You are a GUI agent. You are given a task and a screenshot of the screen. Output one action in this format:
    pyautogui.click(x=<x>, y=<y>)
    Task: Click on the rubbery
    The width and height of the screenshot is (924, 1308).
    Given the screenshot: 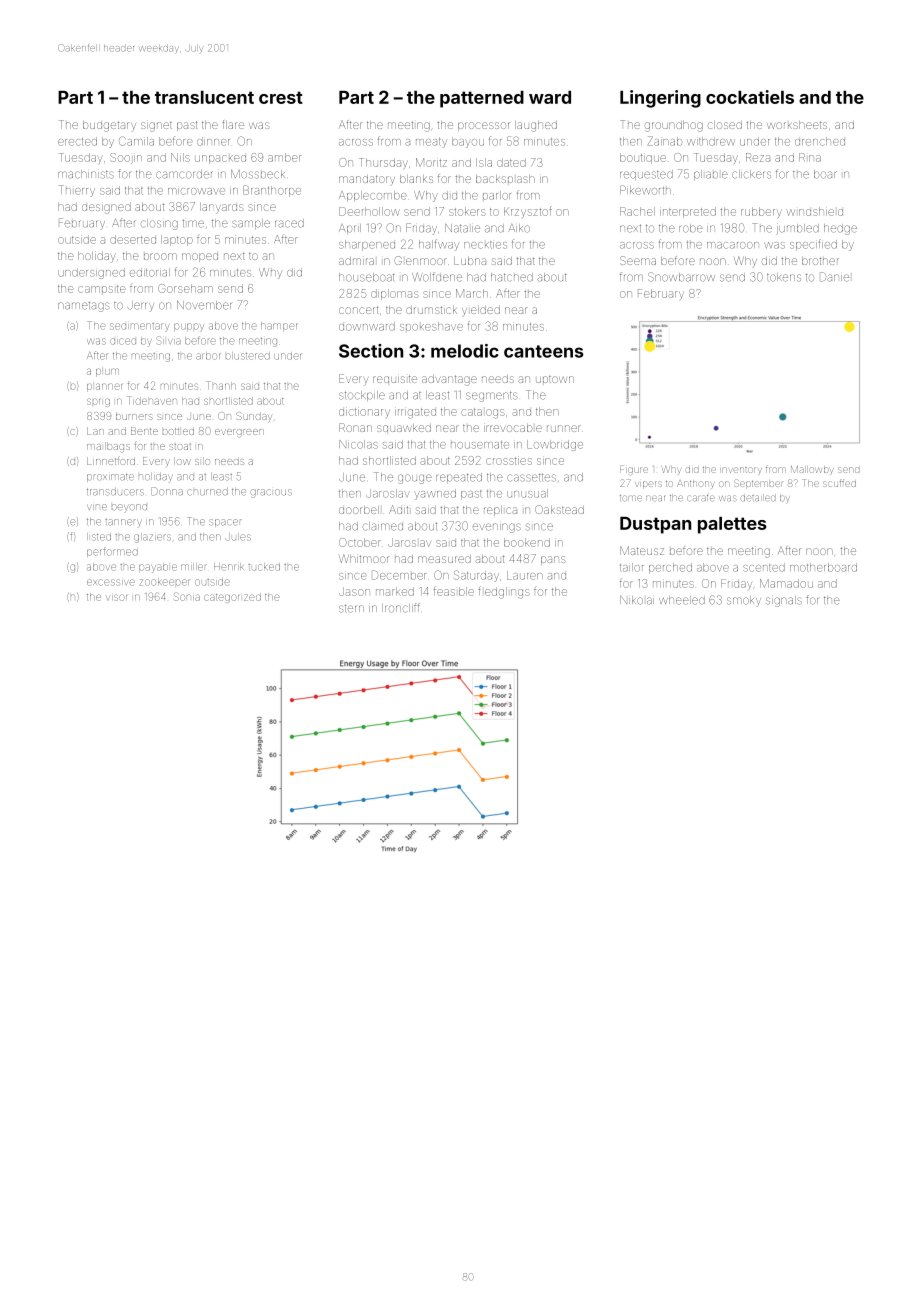 What is the action you would take?
    pyautogui.click(x=761, y=212)
